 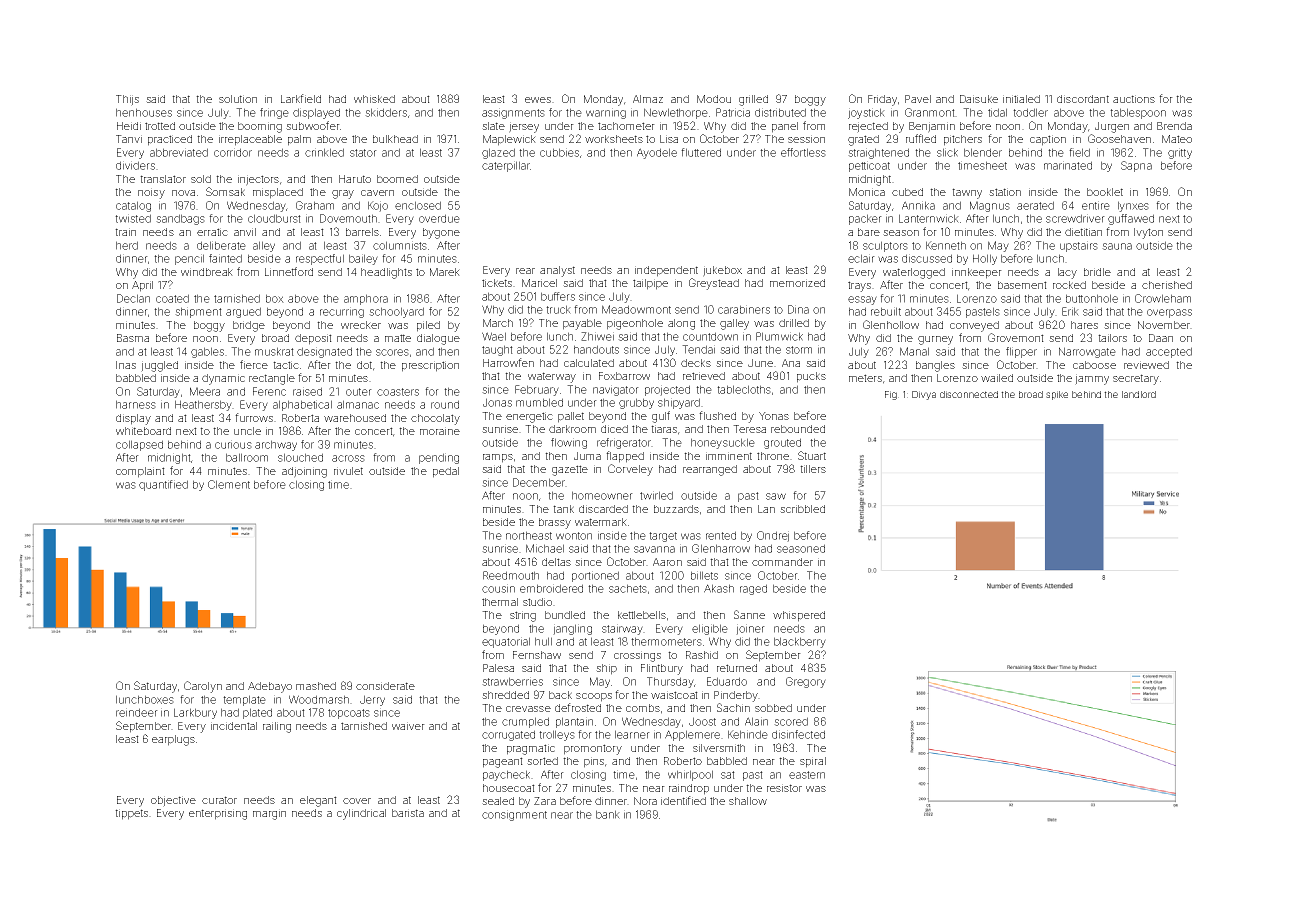 What do you see at coordinates (979, 99) in the screenshot?
I see `Daisuke` at bounding box center [979, 99].
